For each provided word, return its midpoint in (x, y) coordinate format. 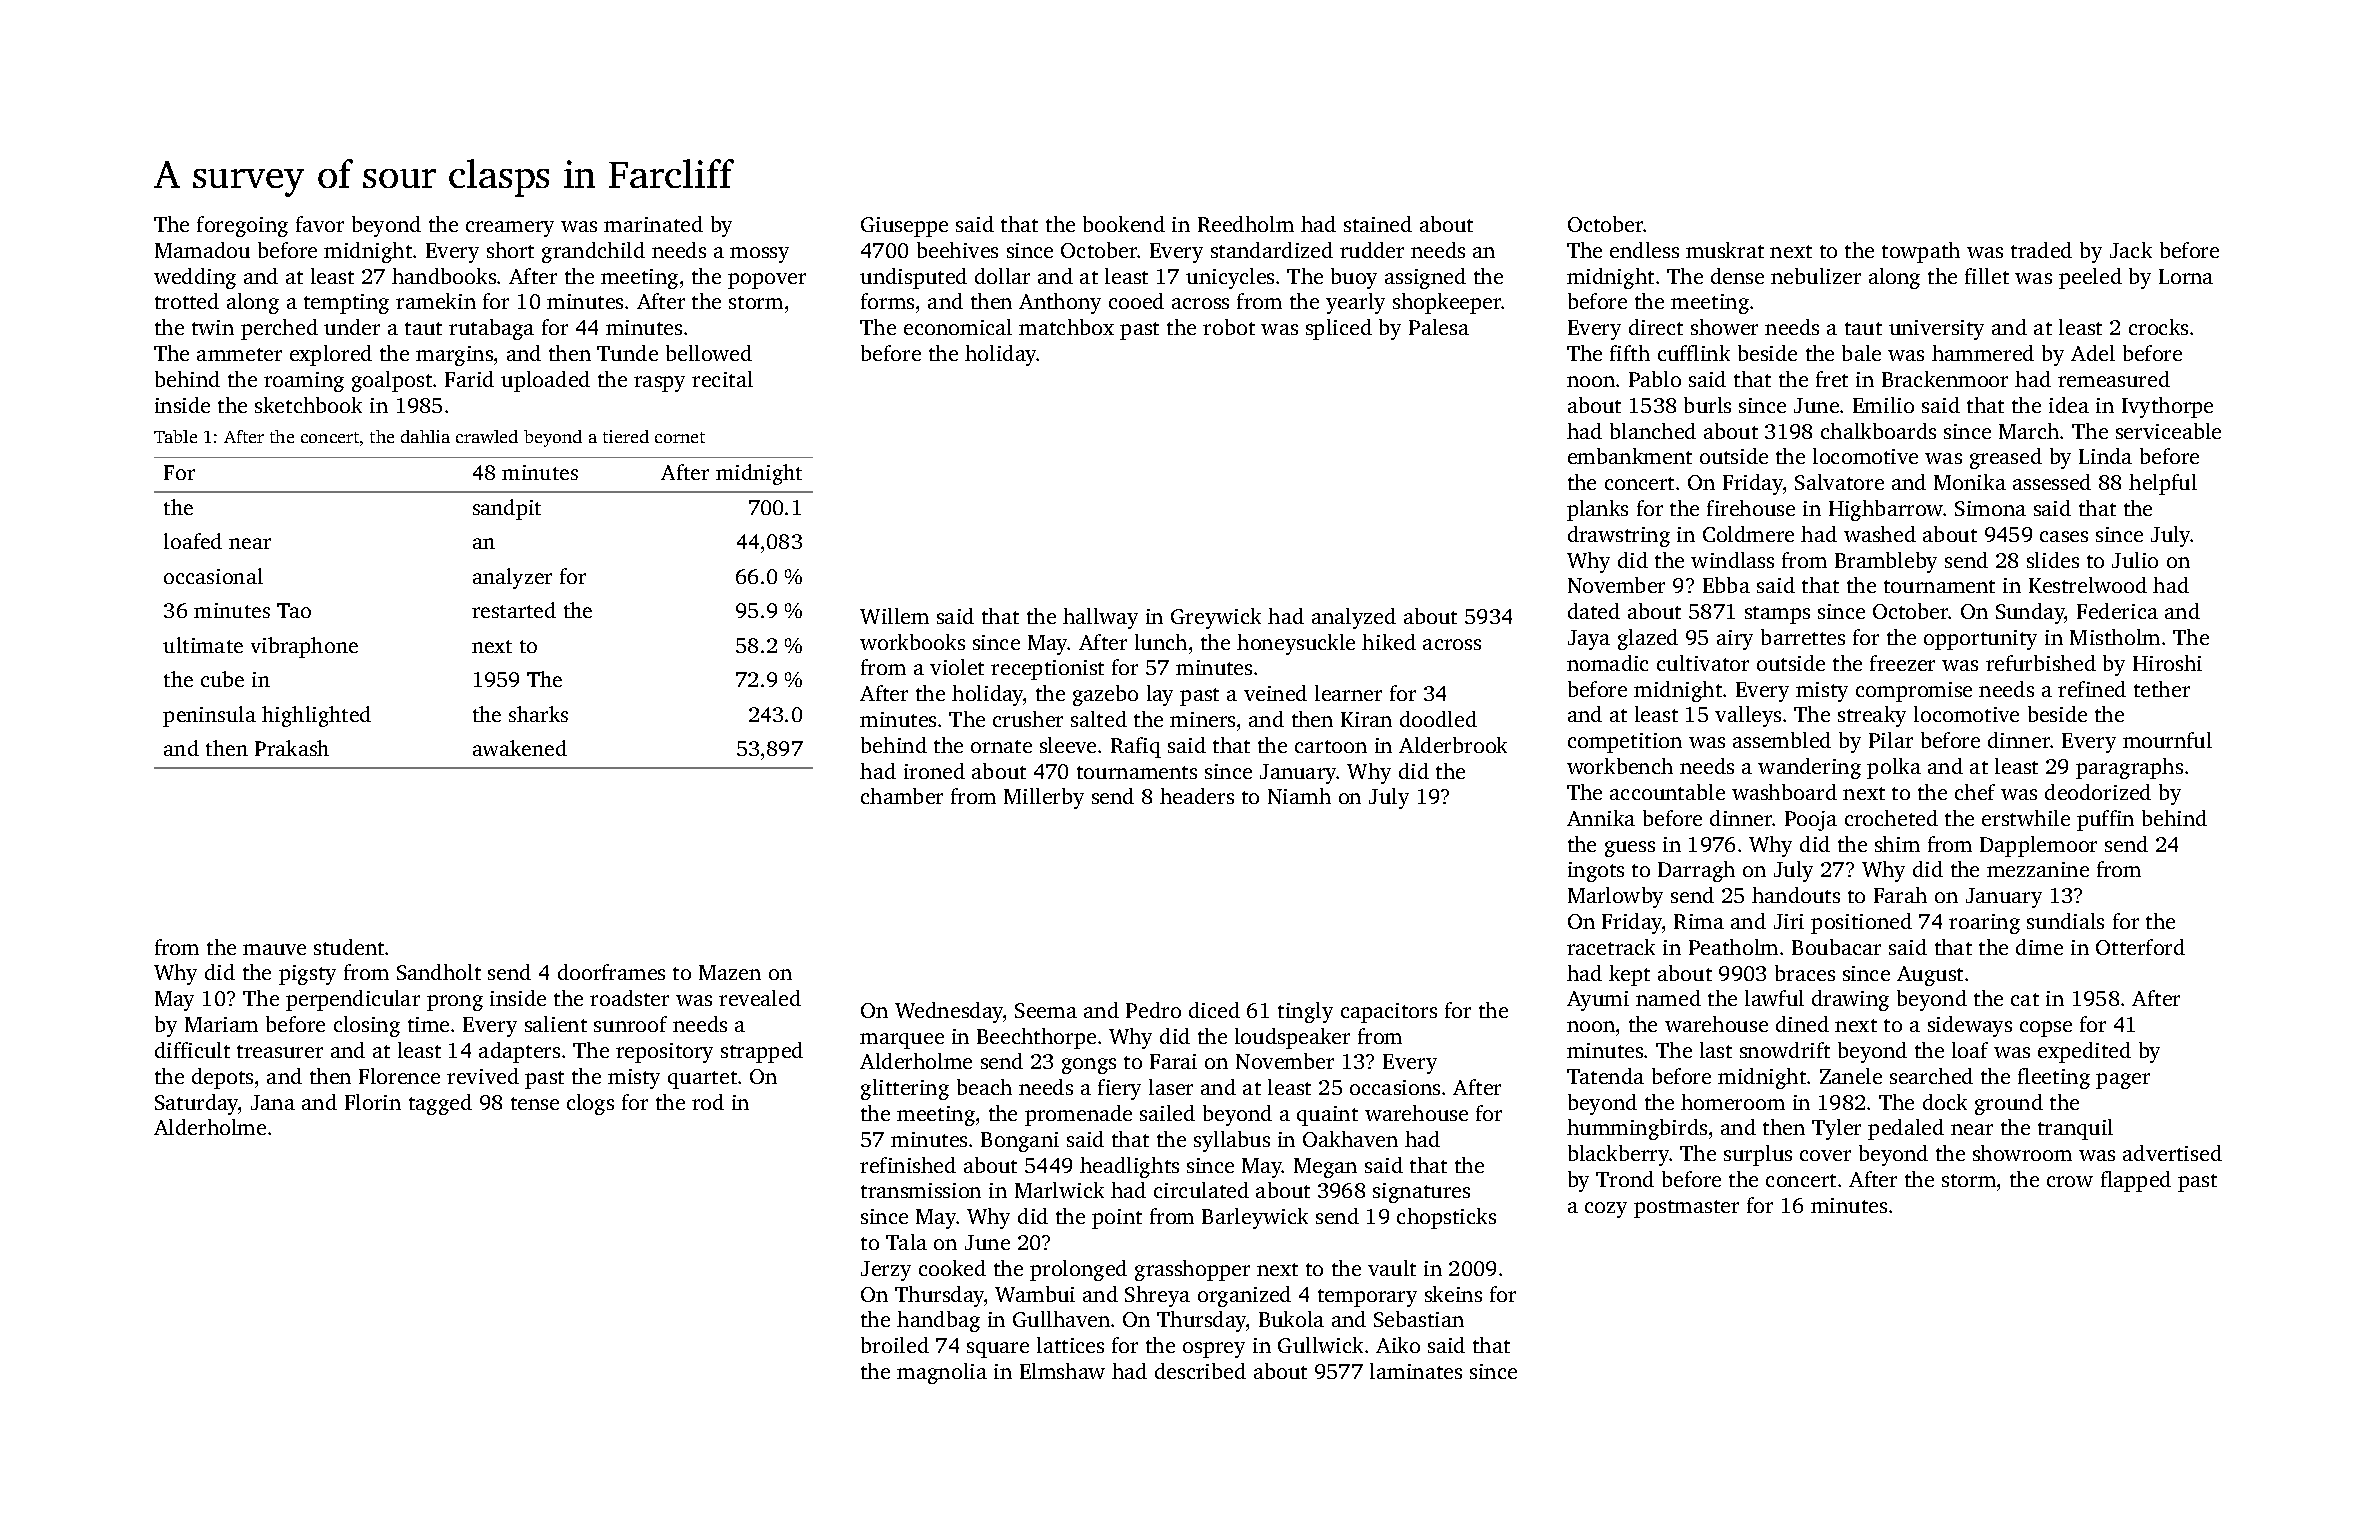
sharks (538, 714)
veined (1275, 693)
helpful (2163, 484)
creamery (510, 229)
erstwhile (2026, 818)
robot (1229, 327)
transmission (921, 1190)
